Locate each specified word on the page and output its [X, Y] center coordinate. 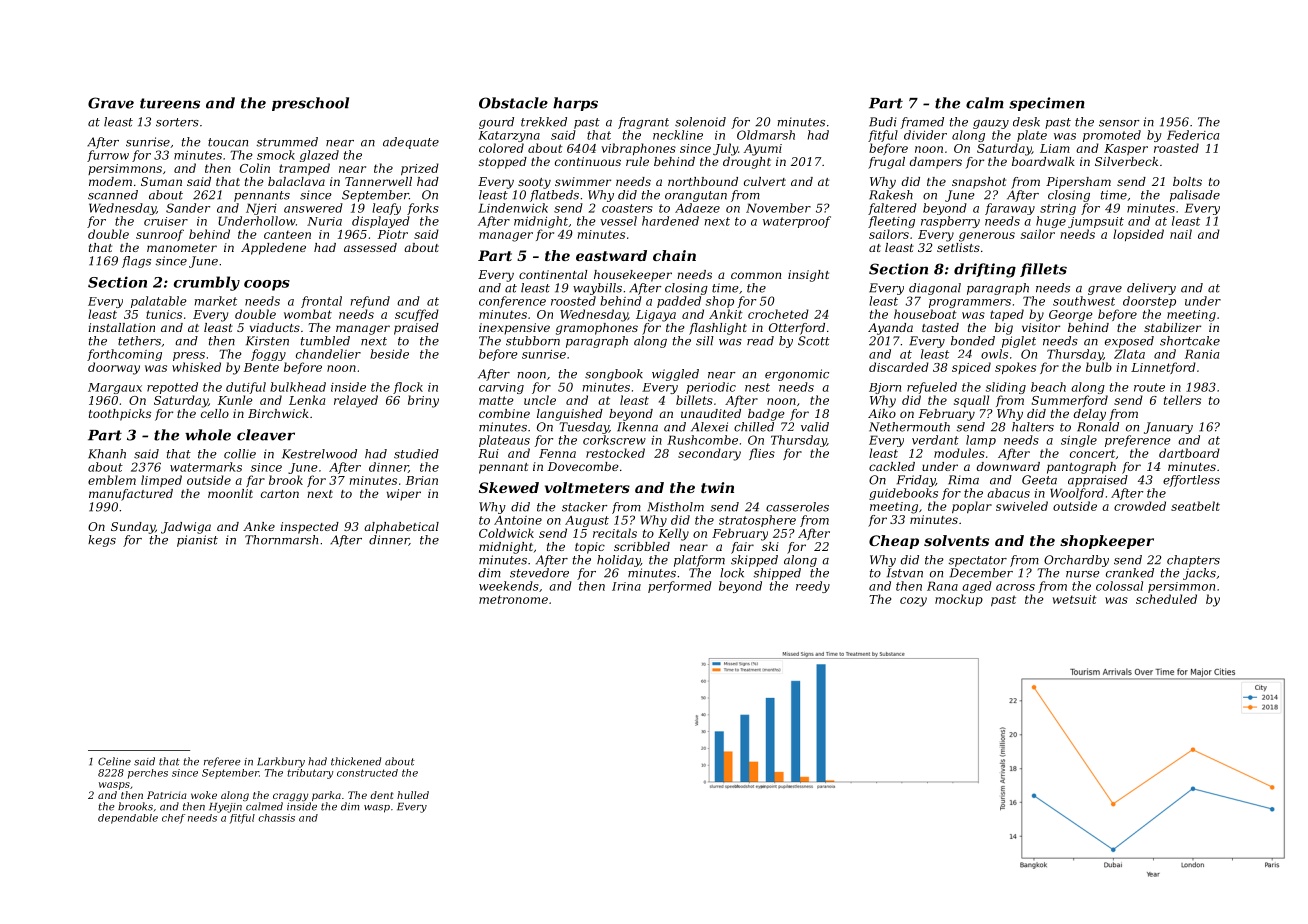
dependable [128, 819]
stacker [585, 507]
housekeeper [633, 276]
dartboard [1189, 453]
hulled [413, 795]
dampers [936, 163]
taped [1007, 315]
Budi [882, 122]
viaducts [275, 327]
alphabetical [401, 528]
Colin [255, 168]
